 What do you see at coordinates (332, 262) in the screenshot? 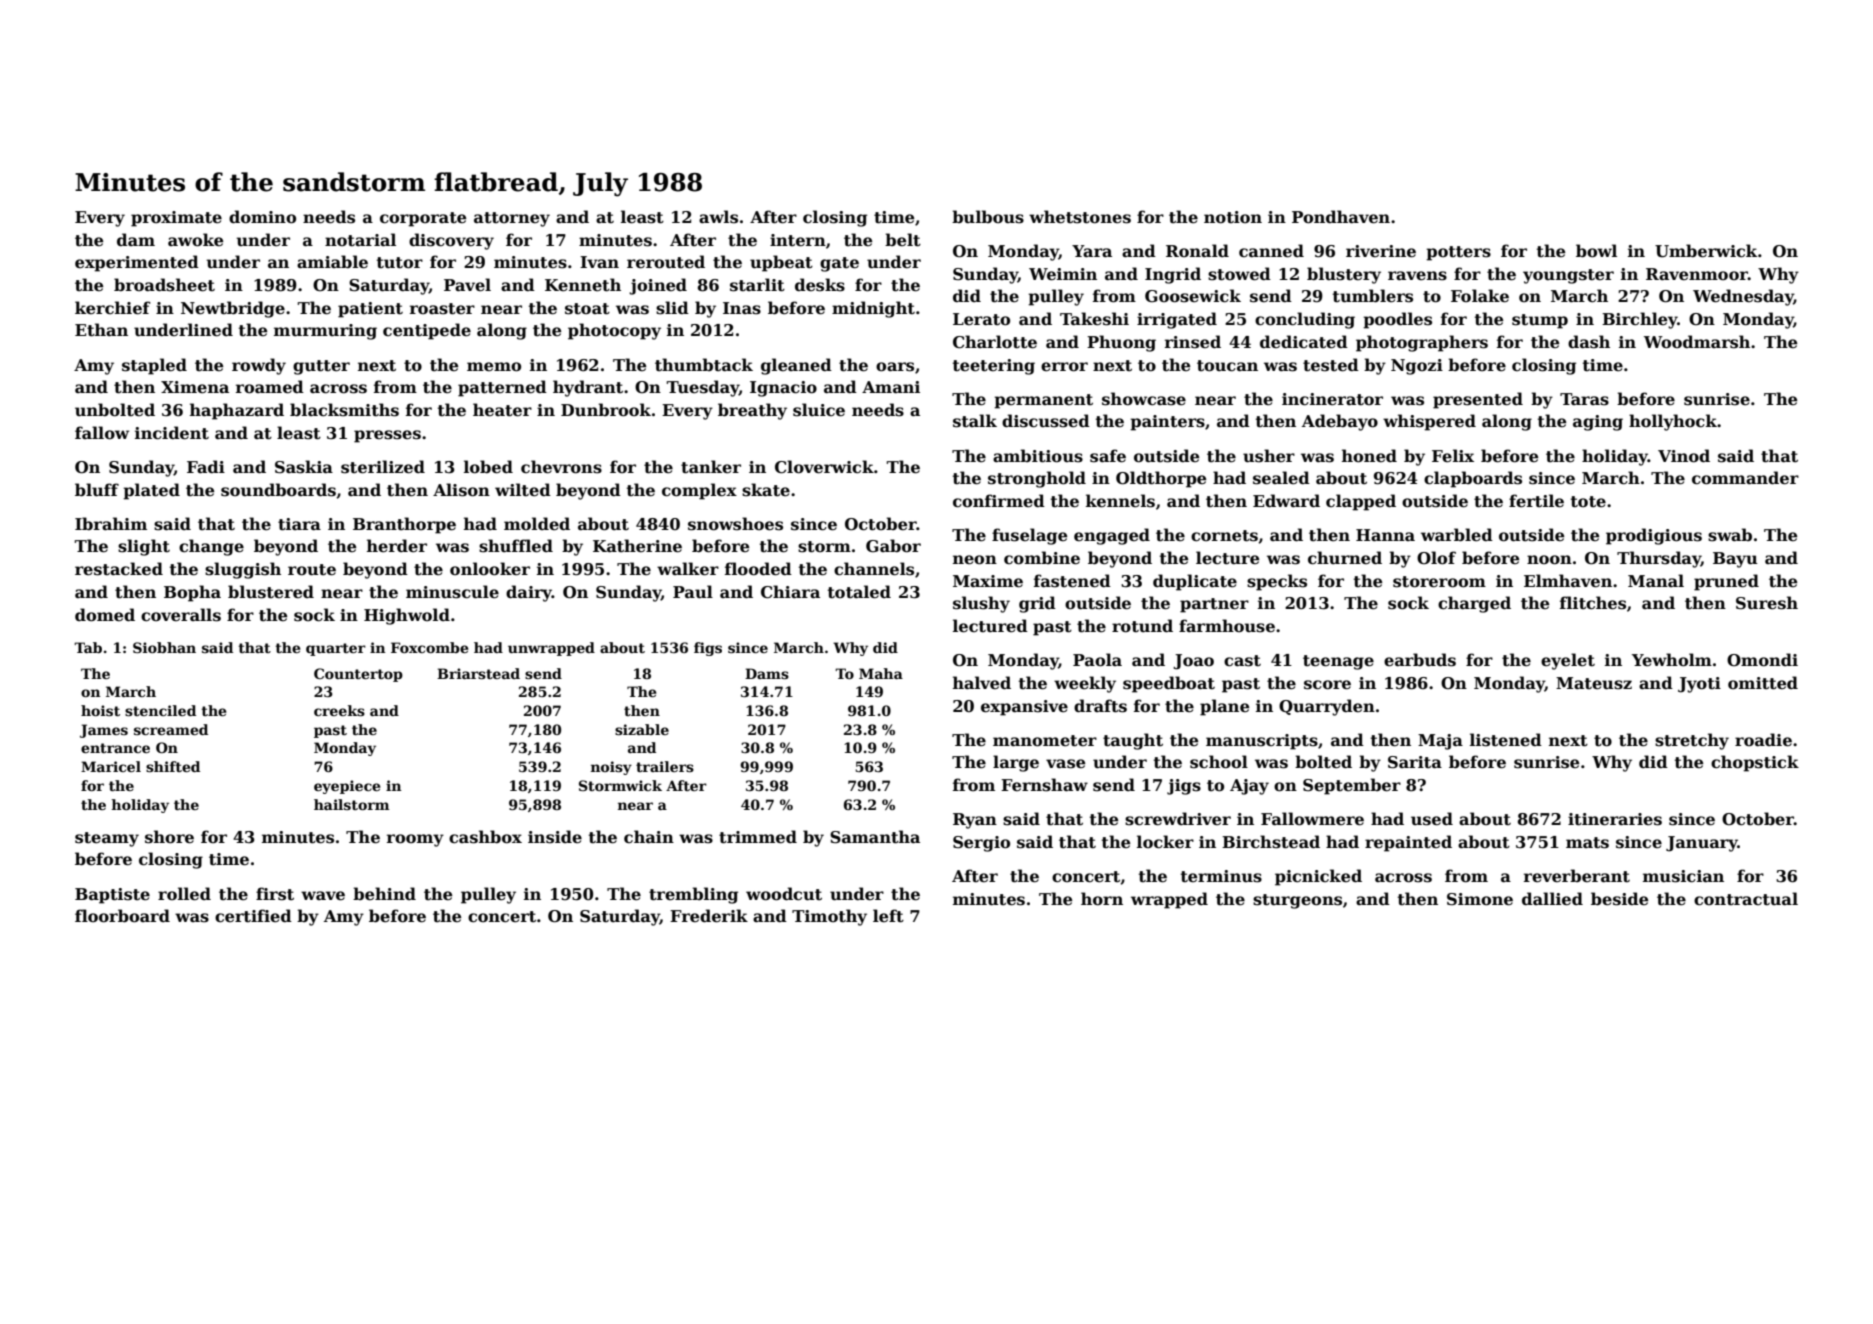
I see `amiable` at bounding box center [332, 262].
